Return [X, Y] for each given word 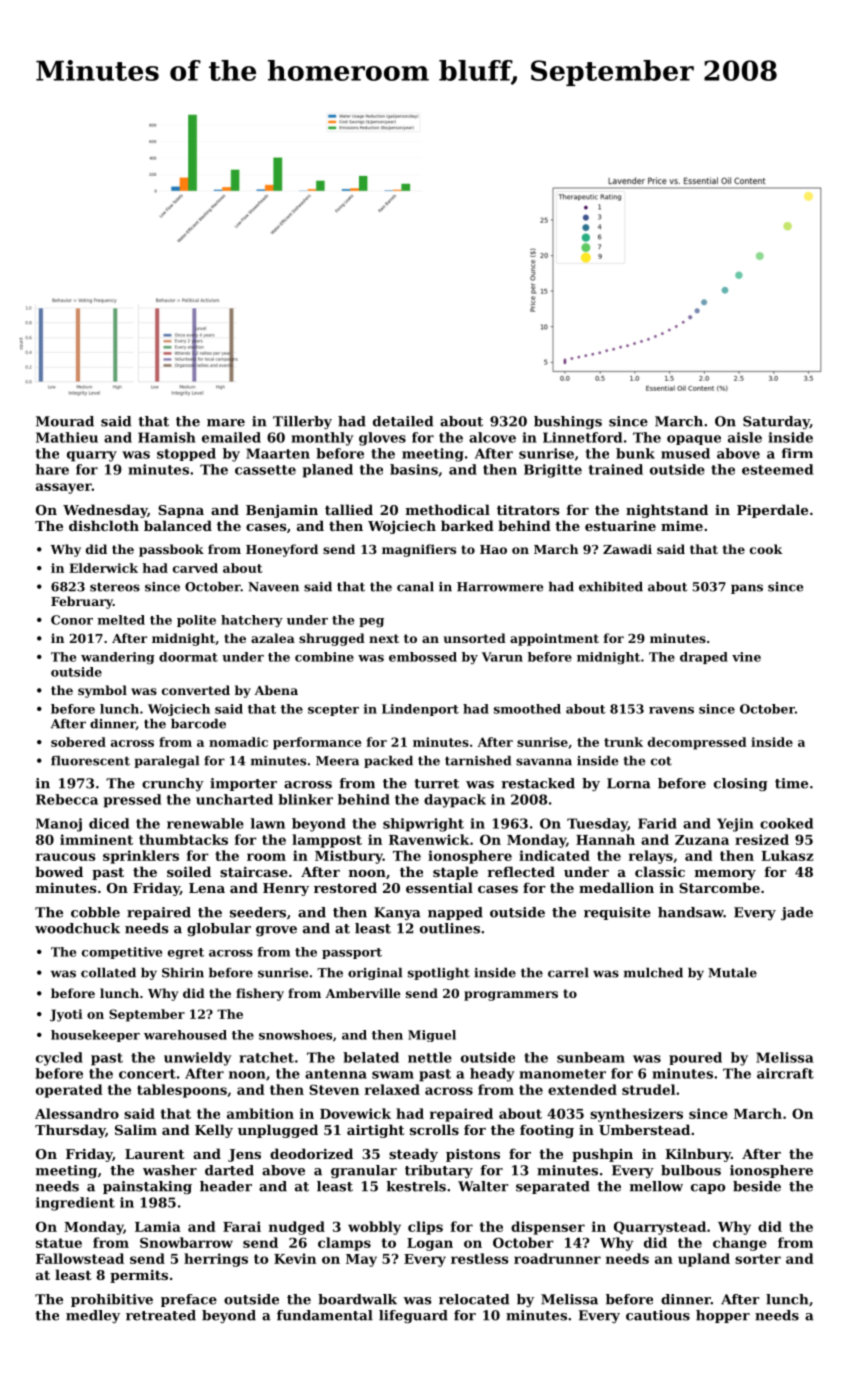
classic [660, 871]
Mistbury [349, 857]
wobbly [374, 1228]
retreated [161, 1315]
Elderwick [103, 568]
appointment [554, 639]
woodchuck [77, 928]
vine [746, 657]
